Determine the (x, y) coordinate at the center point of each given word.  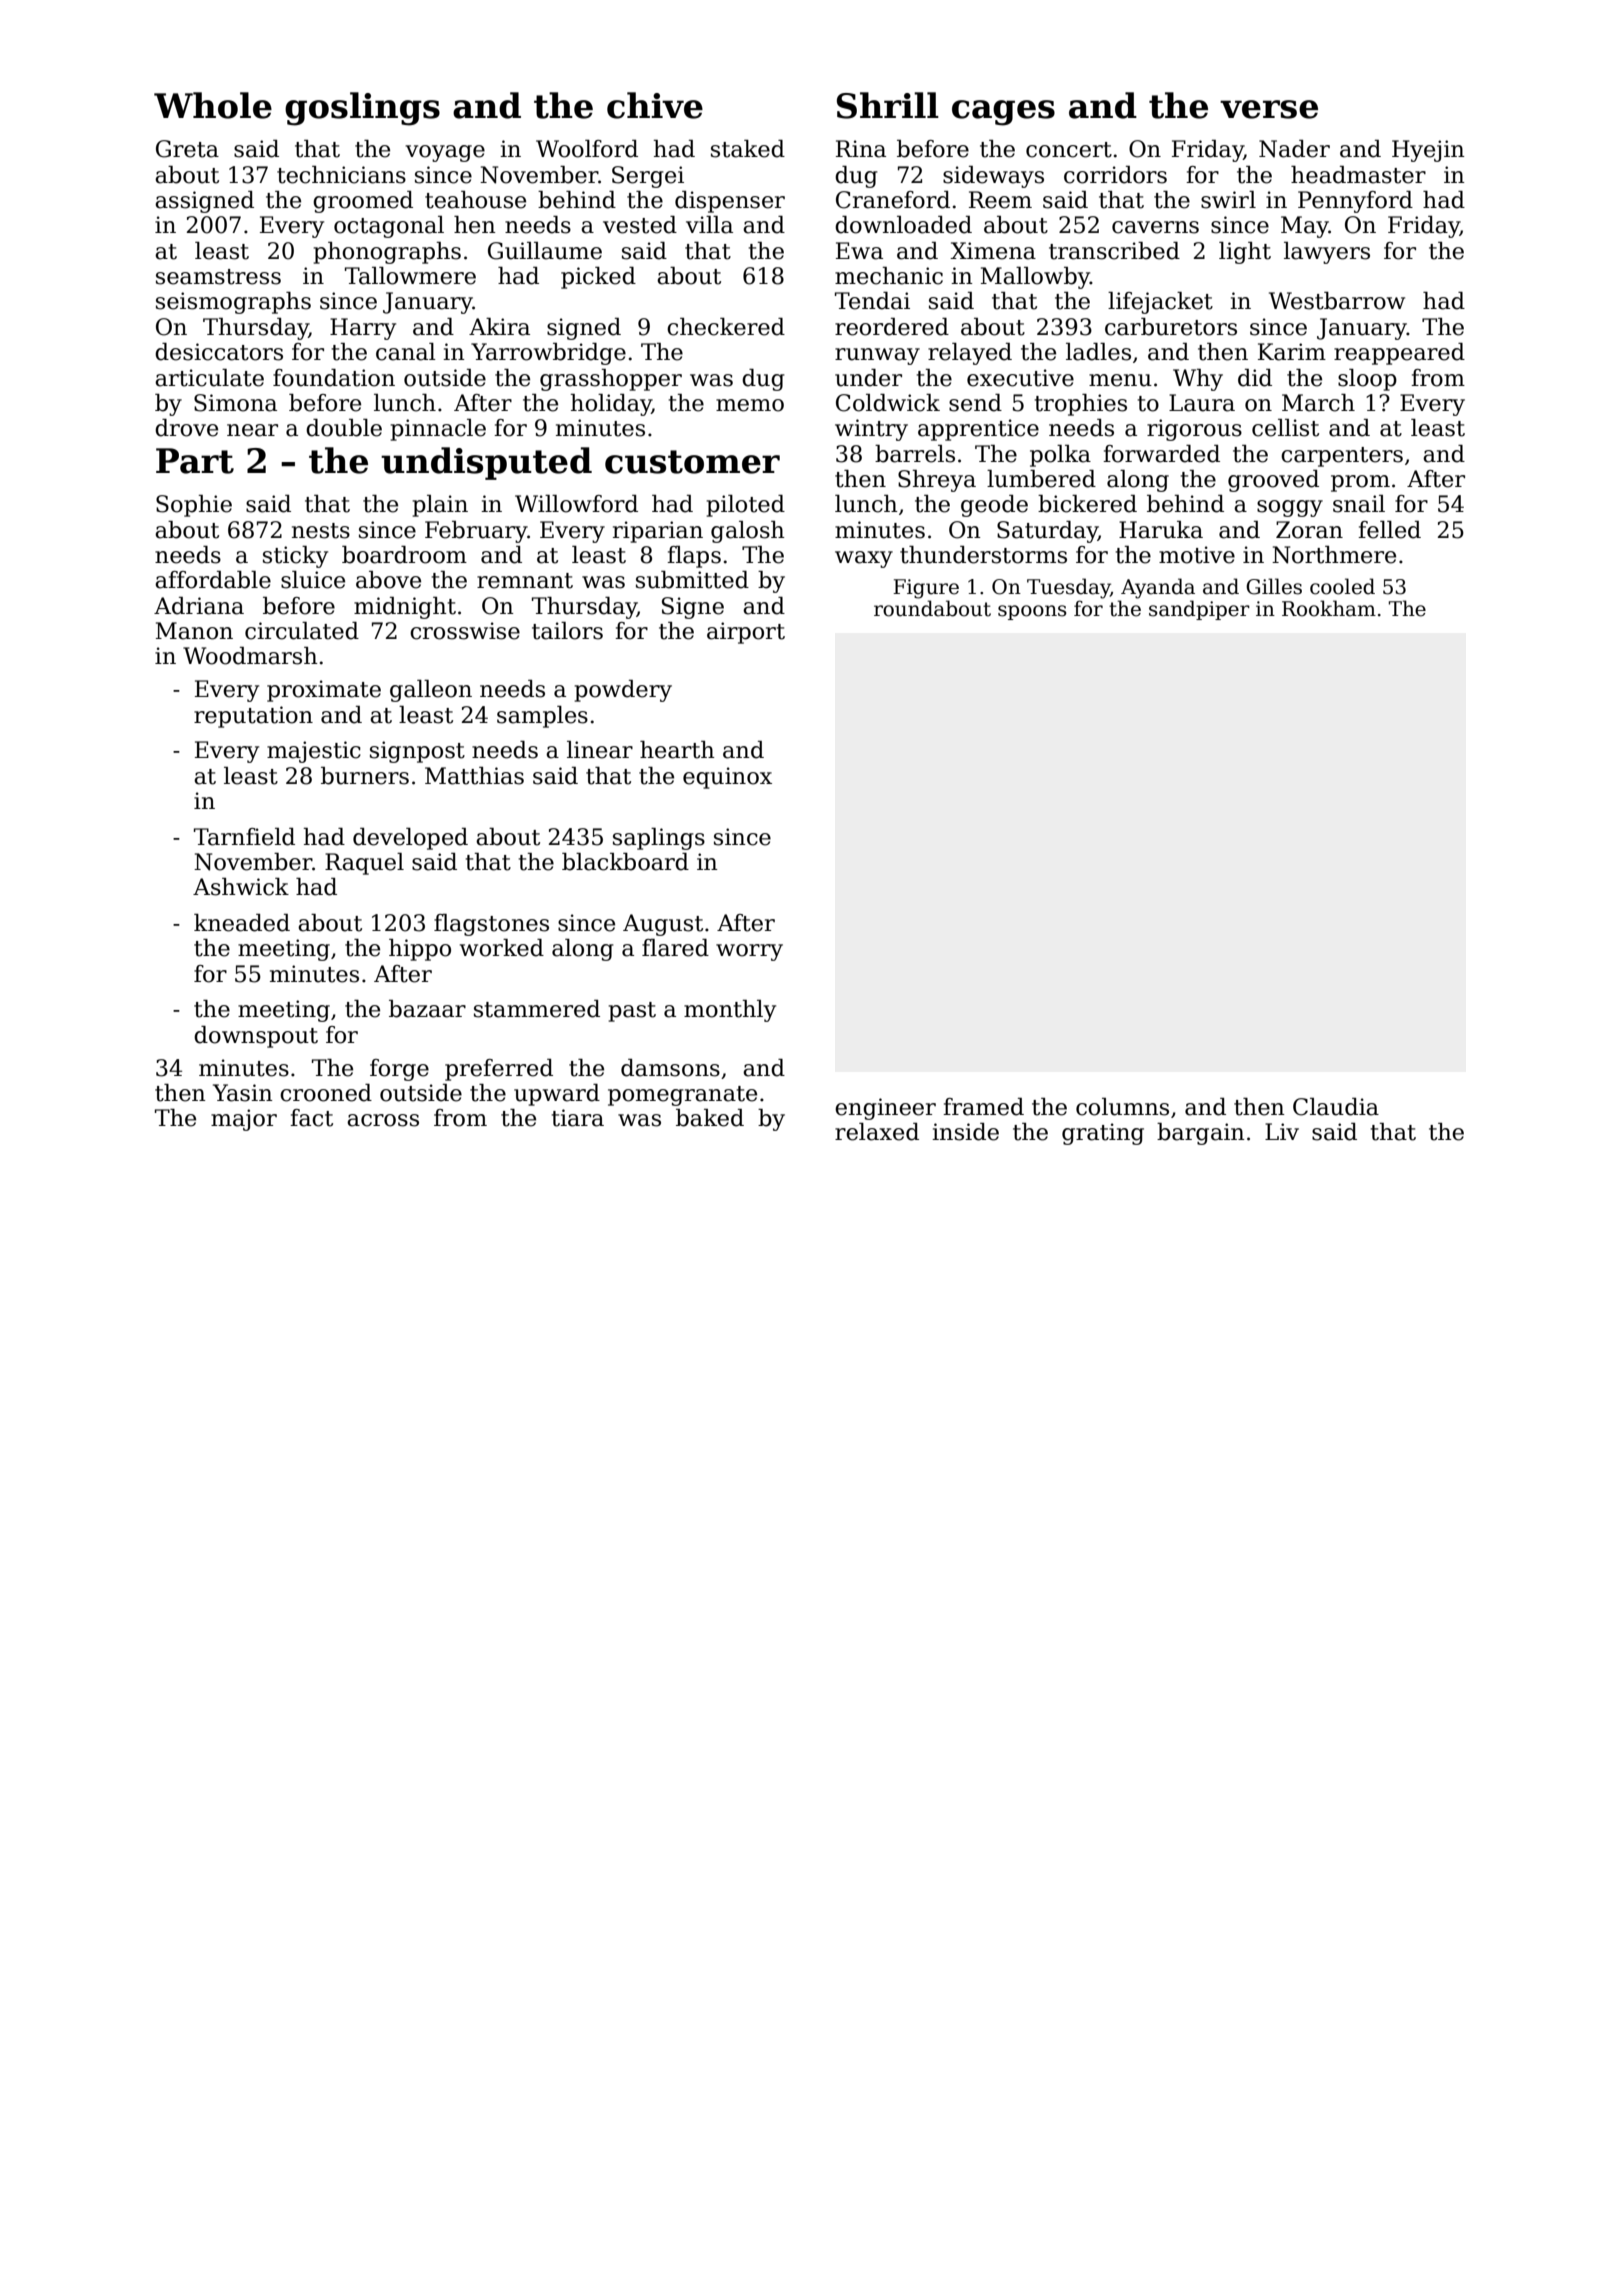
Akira (499, 327)
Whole (213, 105)
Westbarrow (1337, 301)
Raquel (364, 864)
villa (709, 225)
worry (749, 952)
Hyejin (1428, 151)
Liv (1282, 1131)
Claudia (1336, 1107)
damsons (670, 1068)
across (383, 1120)
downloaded (903, 225)
